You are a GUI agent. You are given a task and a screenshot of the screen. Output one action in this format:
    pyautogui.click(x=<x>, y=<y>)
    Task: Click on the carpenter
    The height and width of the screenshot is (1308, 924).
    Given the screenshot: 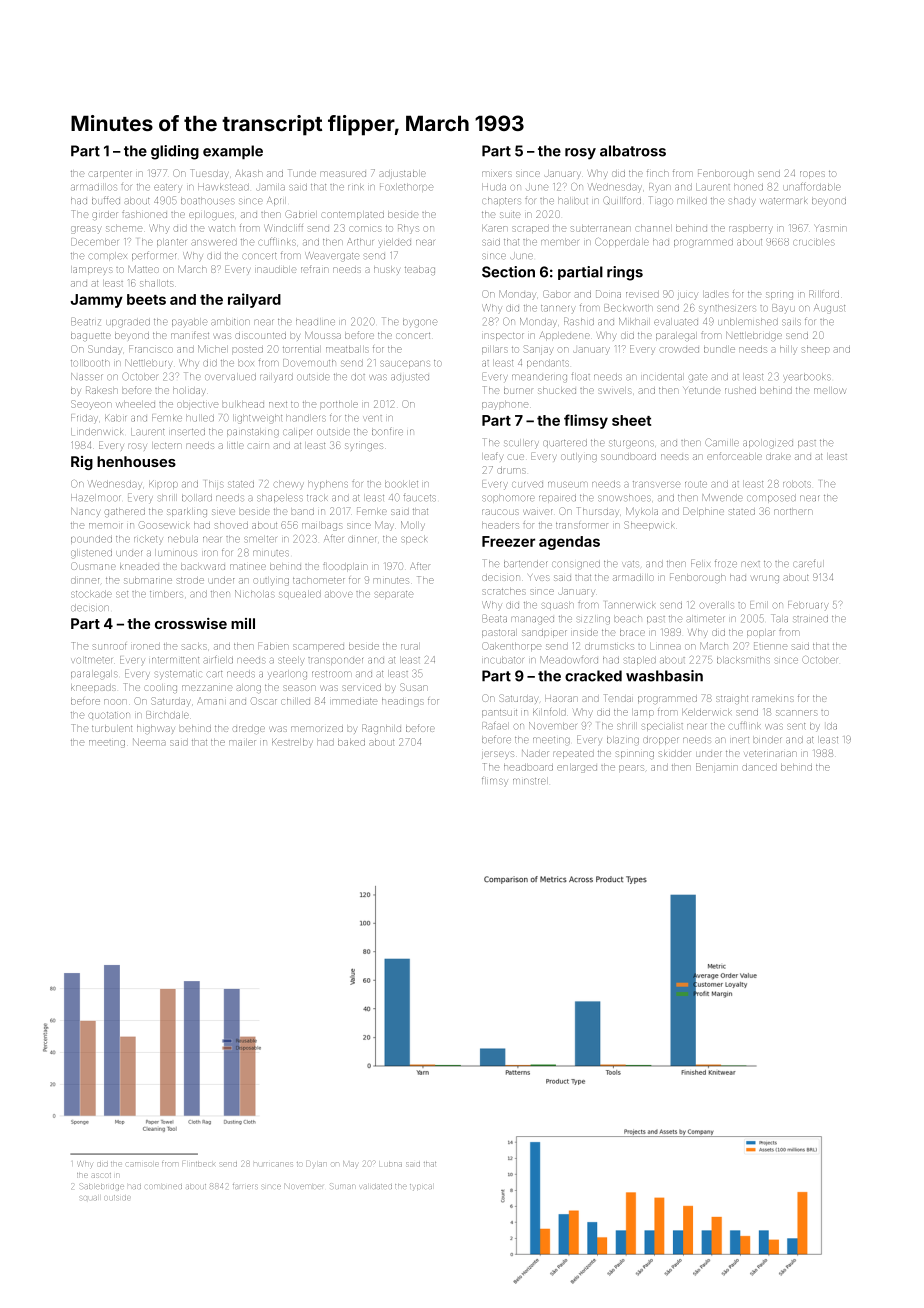 What is the action you would take?
    pyautogui.click(x=111, y=174)
